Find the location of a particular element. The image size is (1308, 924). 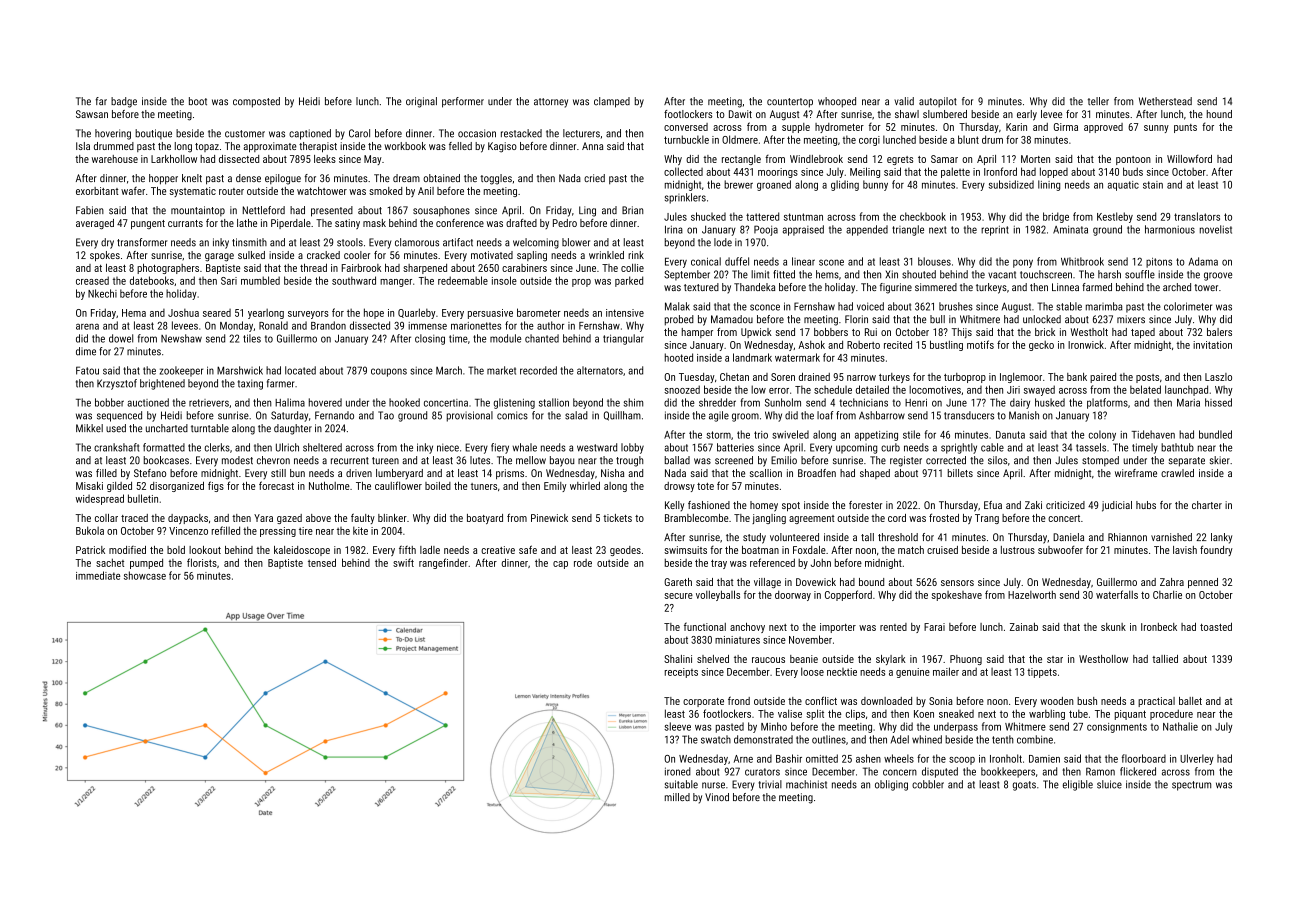

match is located at coordinates (911, 550).
